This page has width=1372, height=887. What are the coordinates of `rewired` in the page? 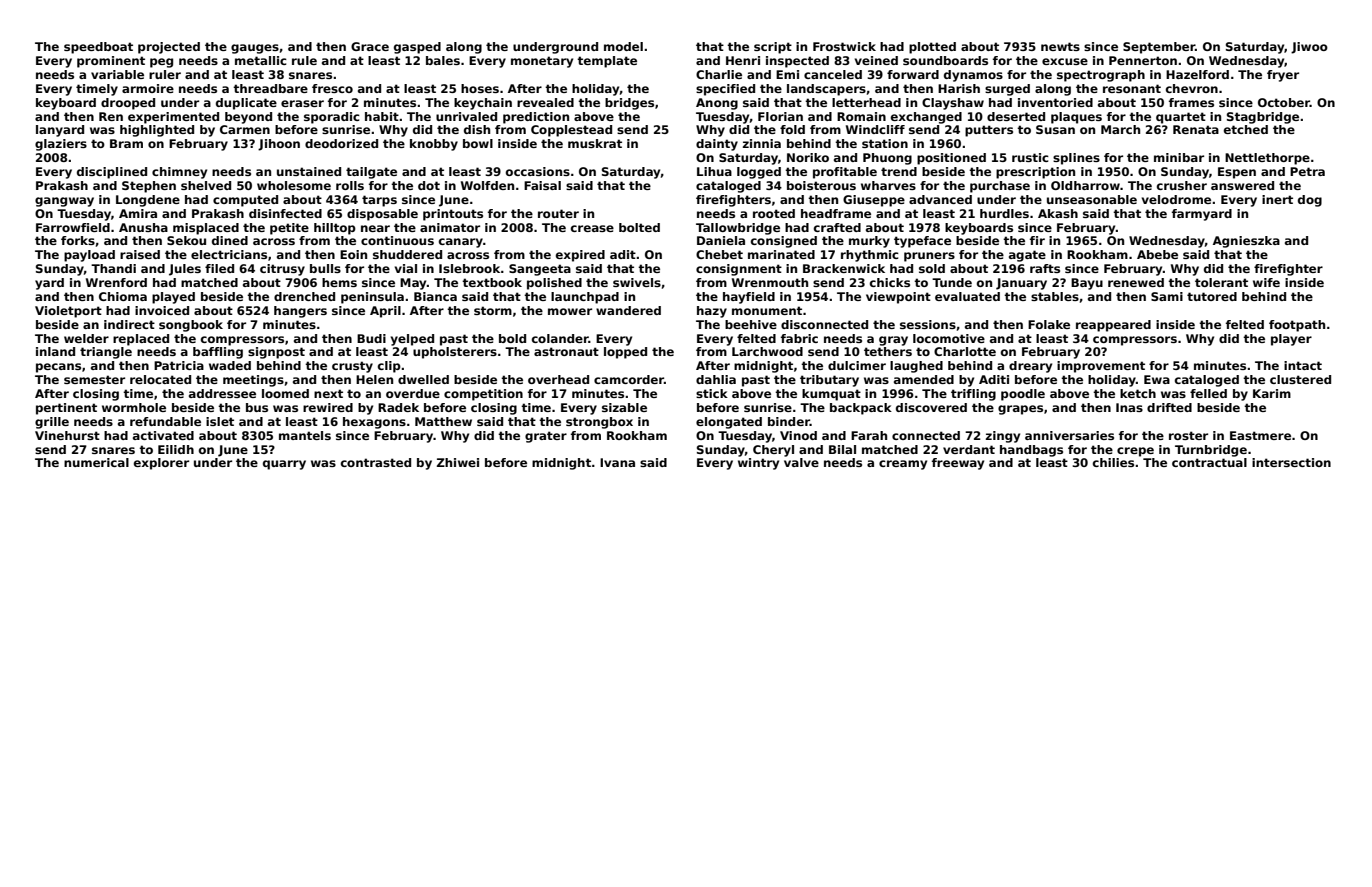 It's located at (328, 407).
